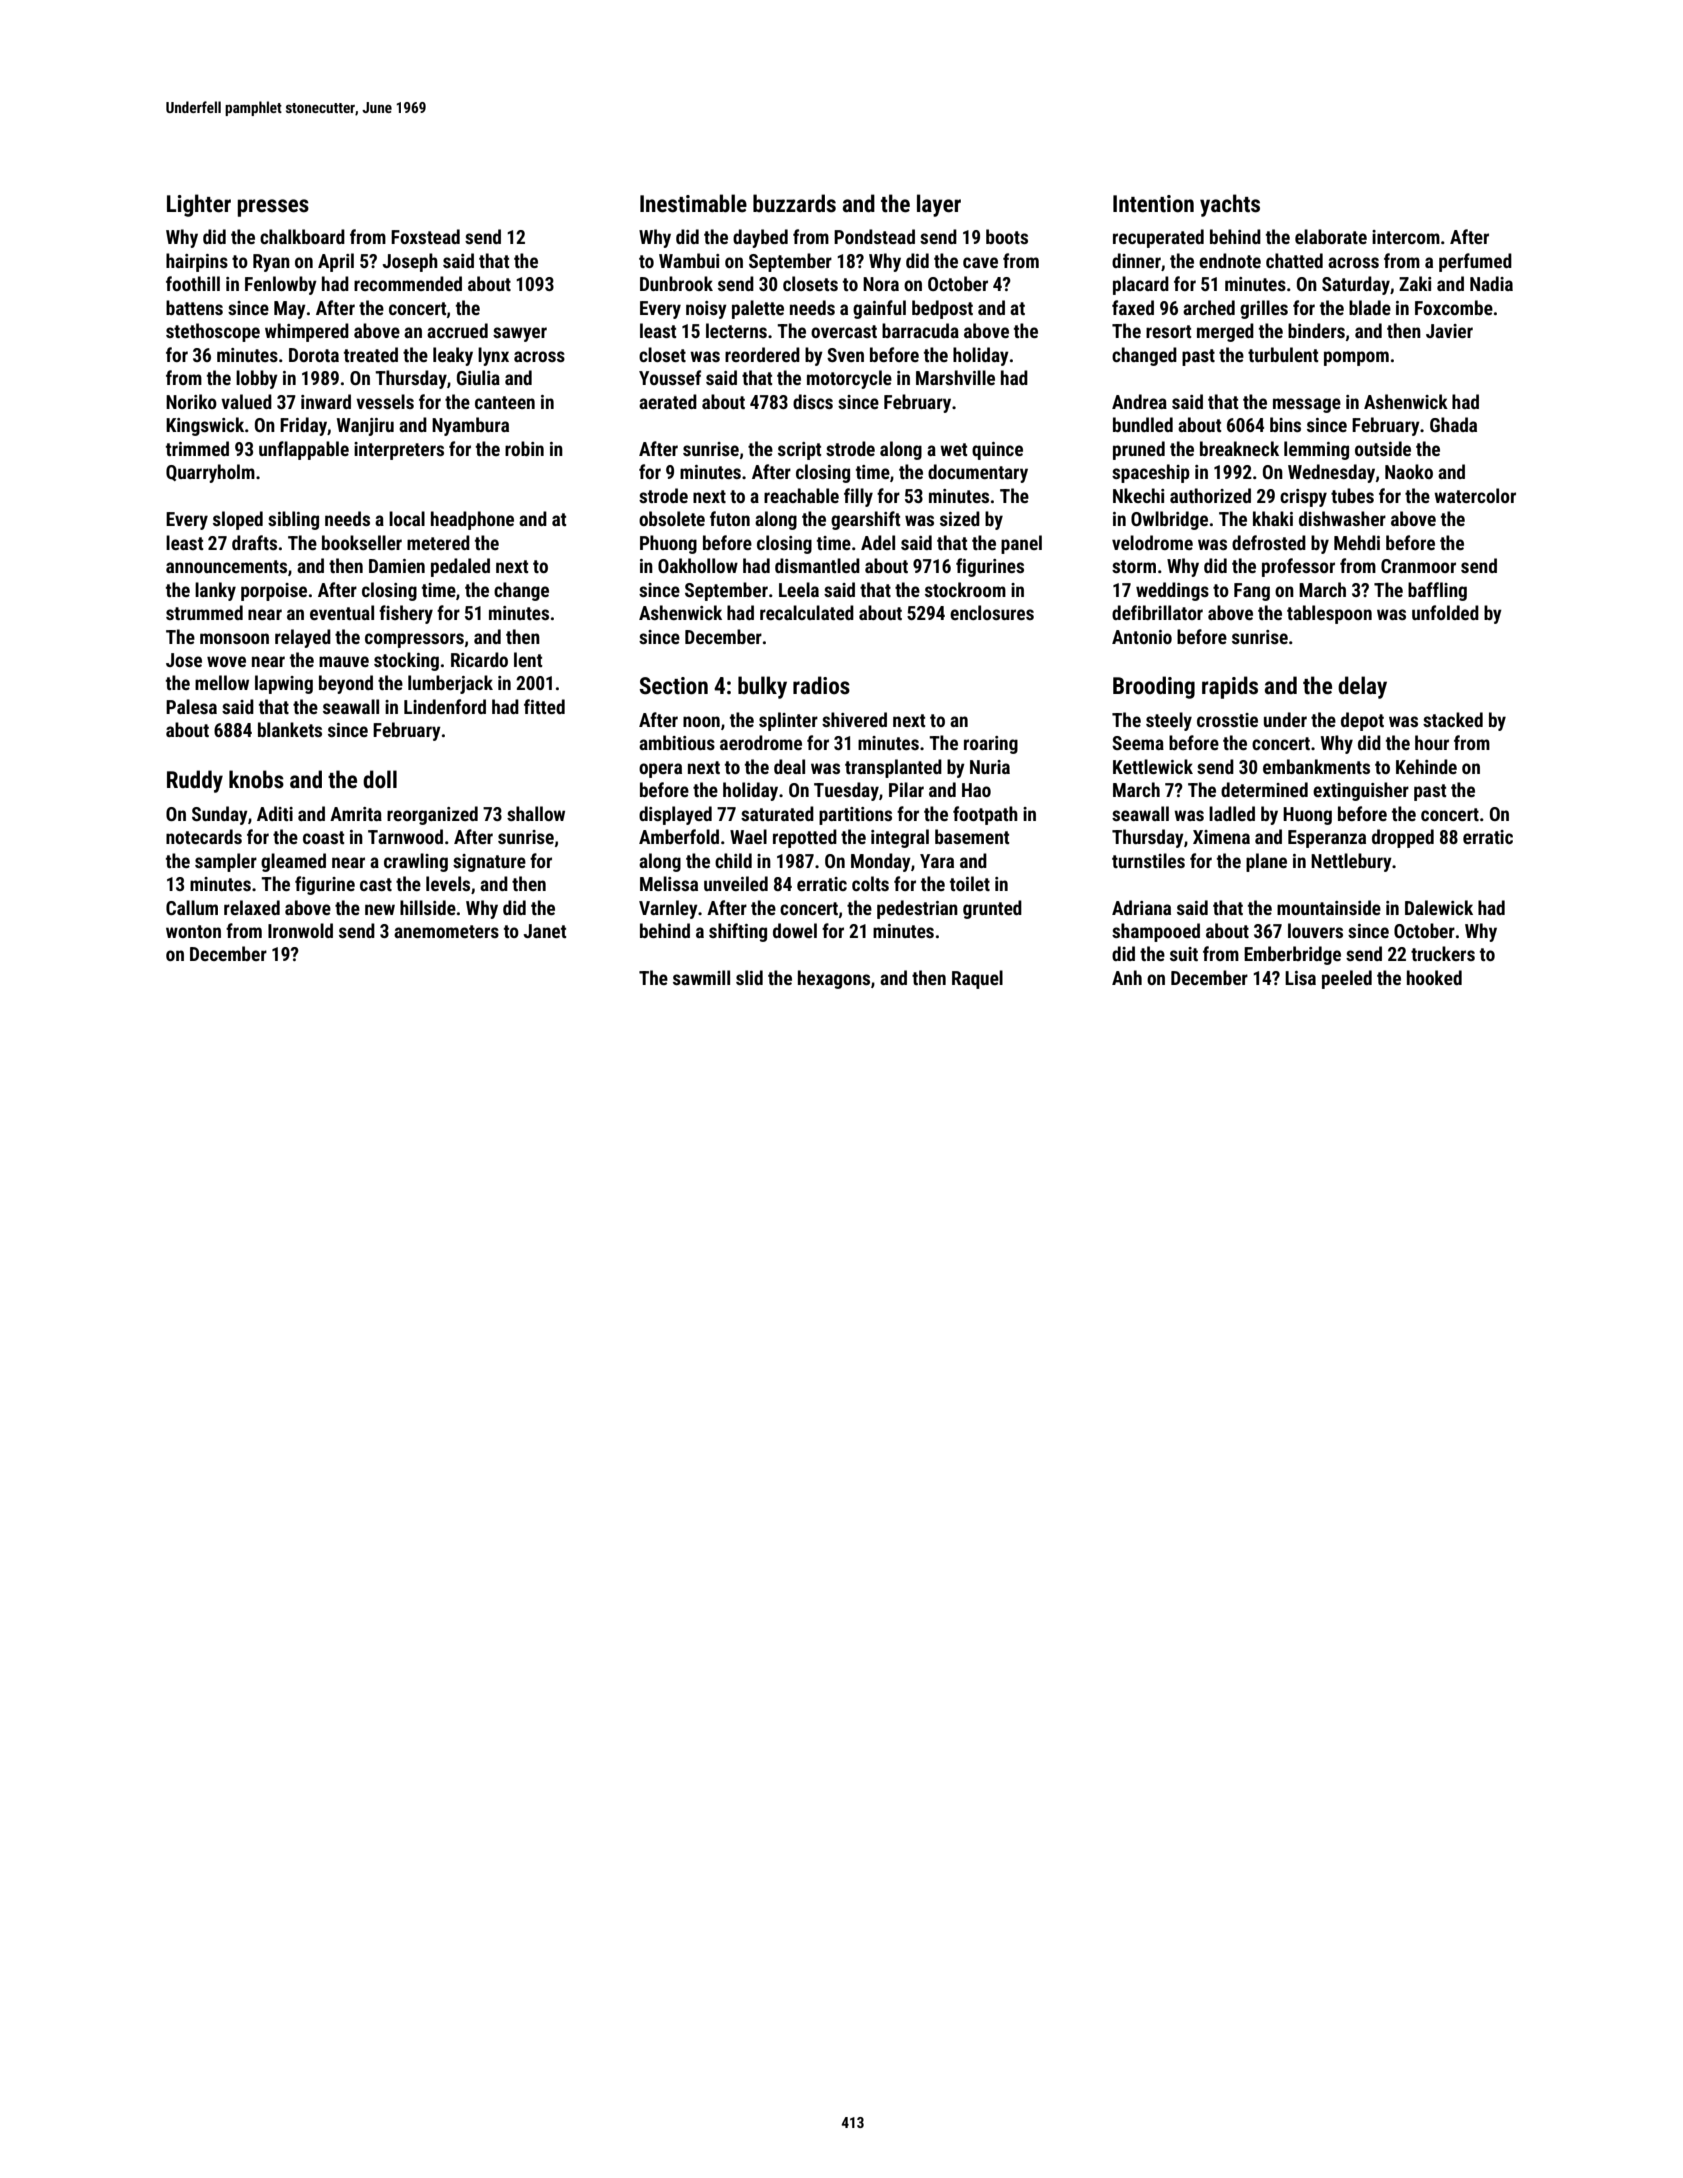  I want to click on Friday, so click(303, 426).
